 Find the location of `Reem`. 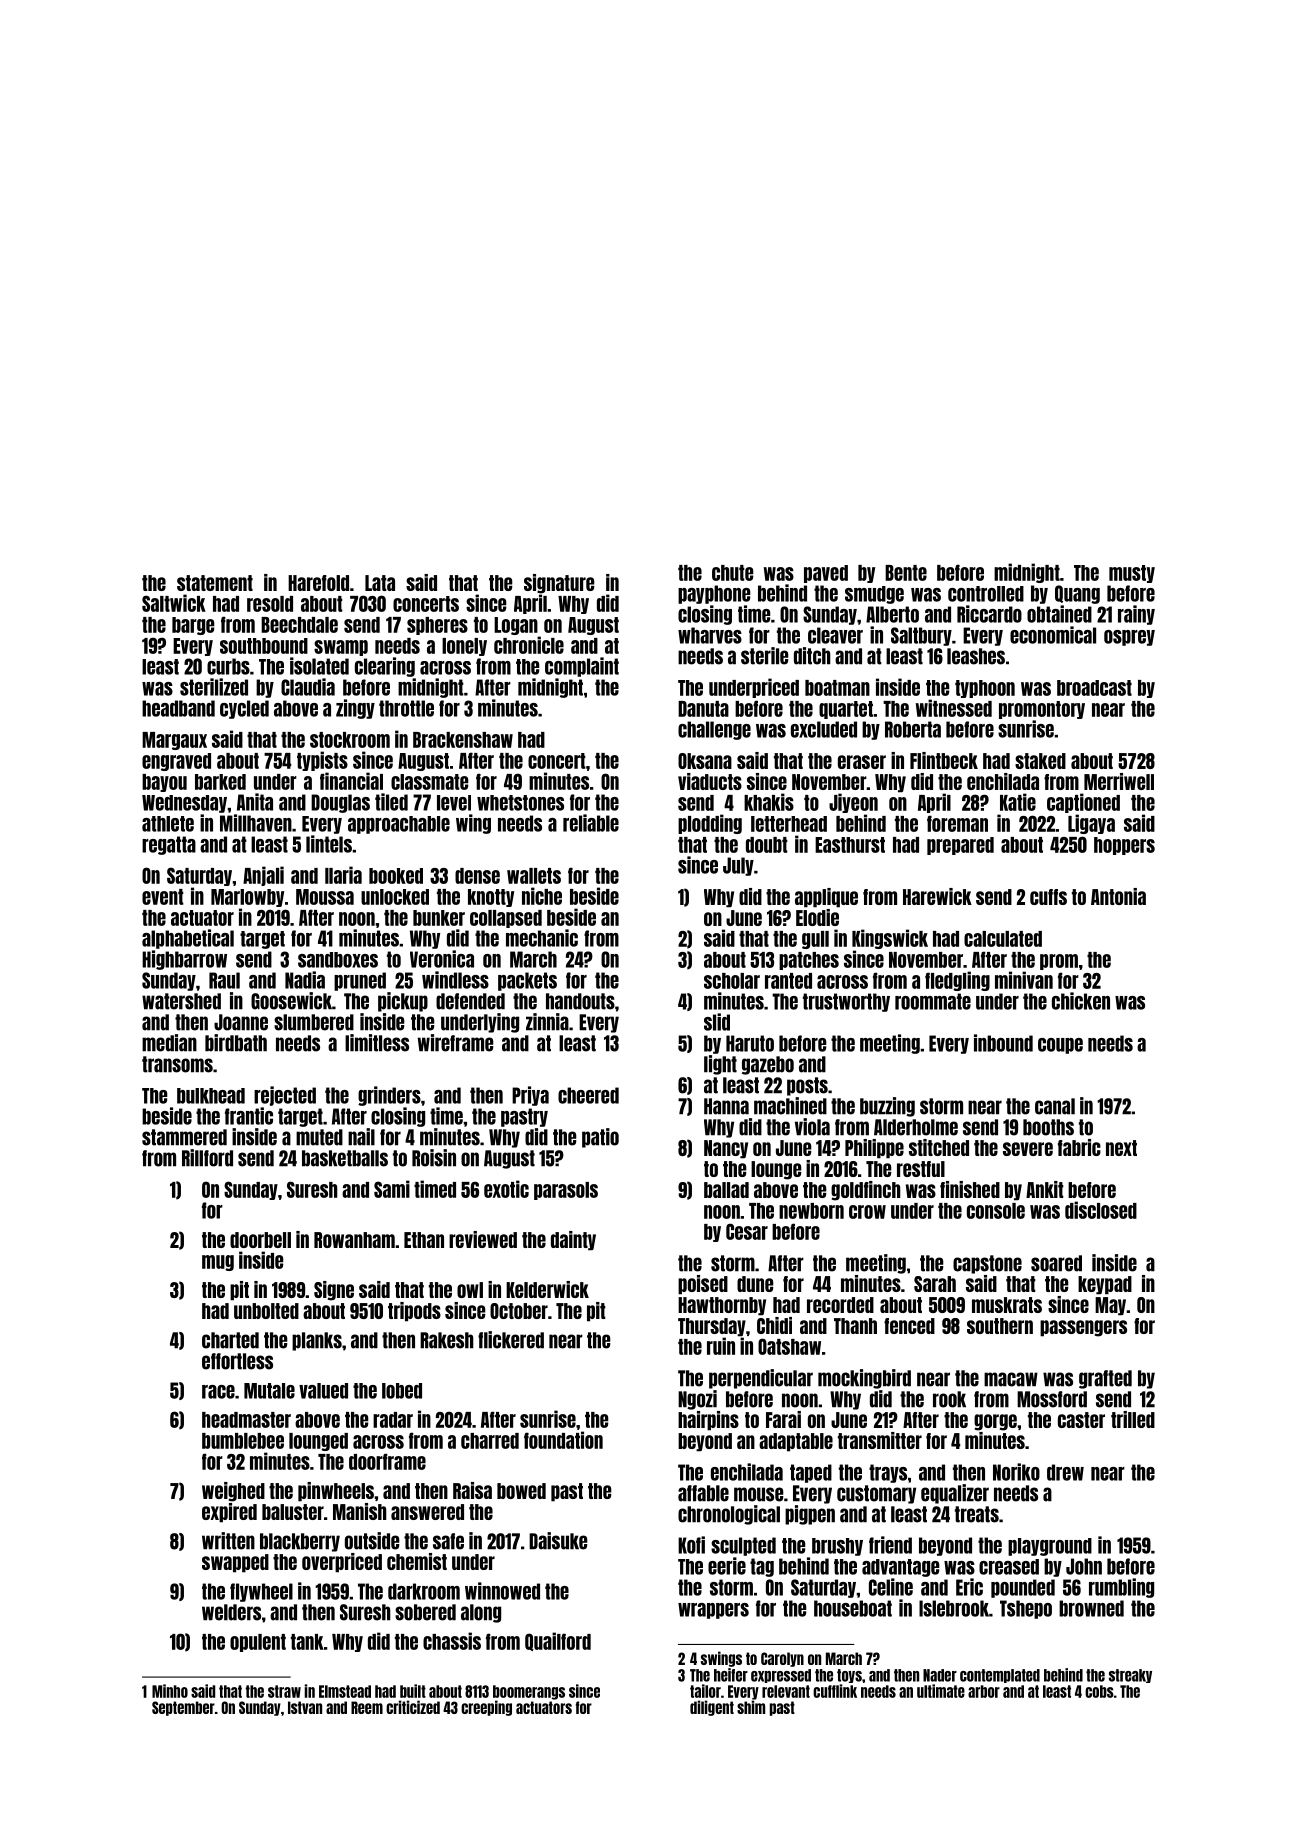

Reem is located at coordinates (367, 1707).
